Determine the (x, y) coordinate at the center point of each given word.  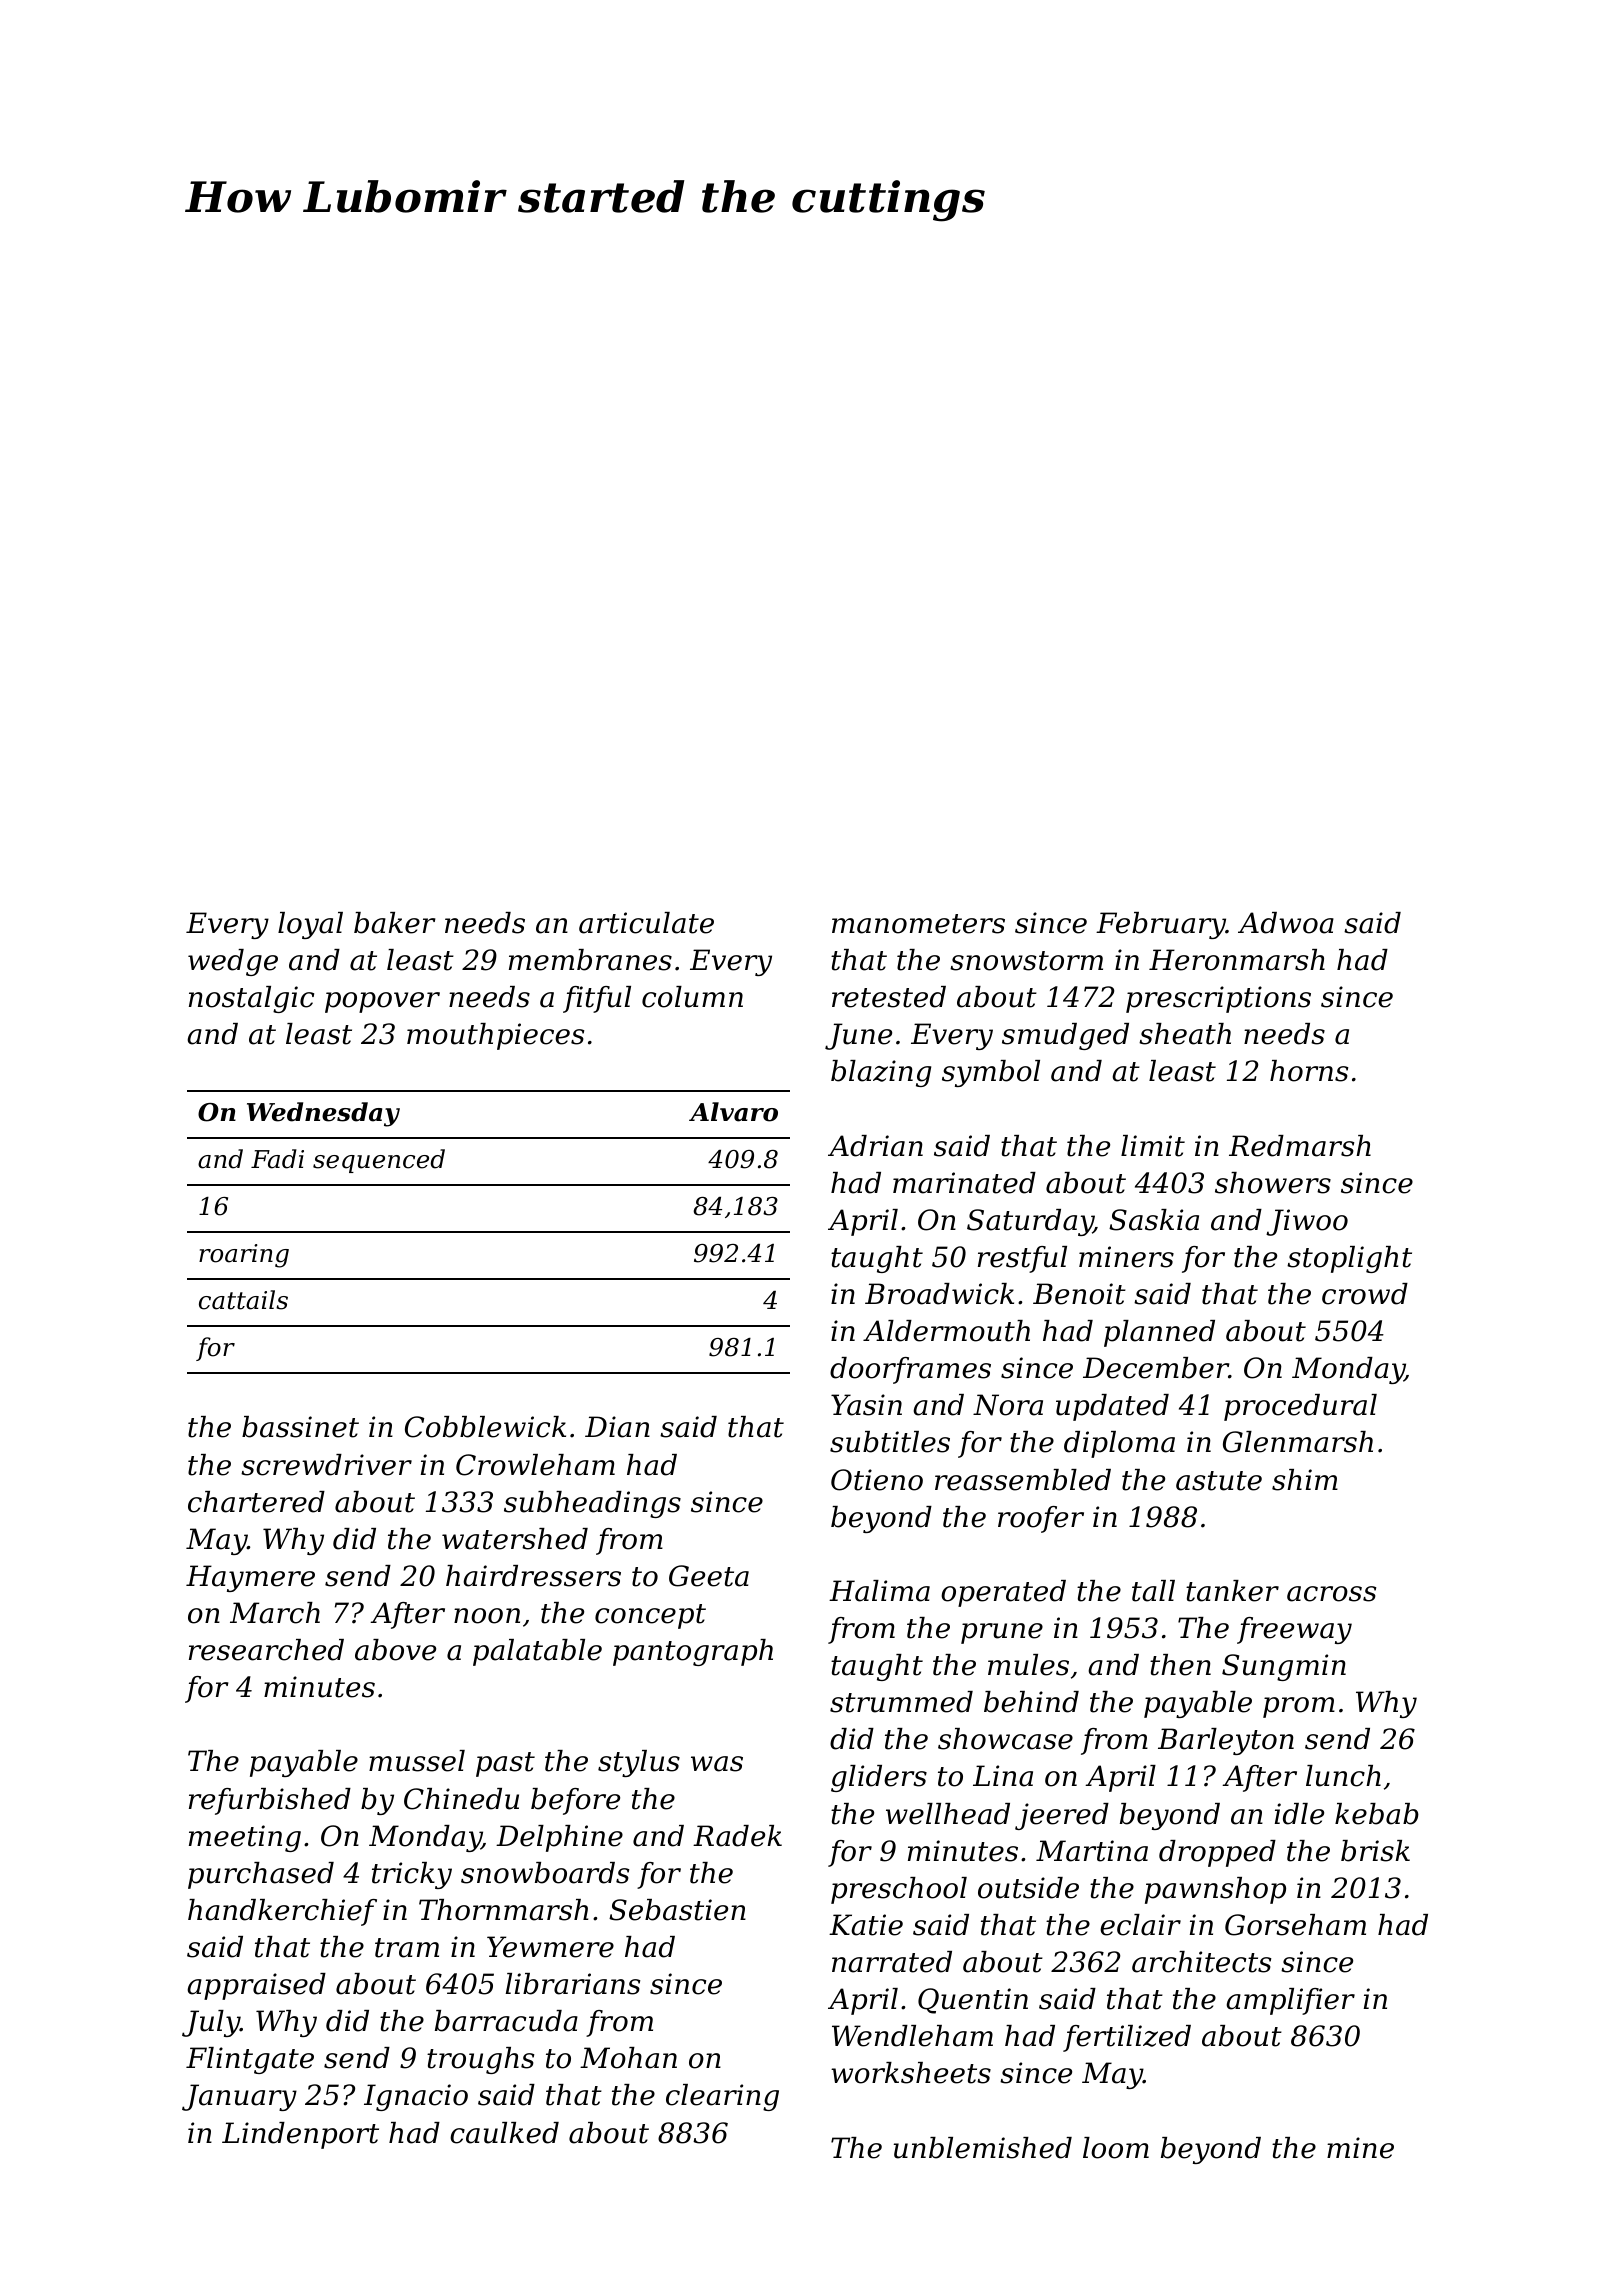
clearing (722, 2097)
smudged (1065, 1036)
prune (1002, 1633)
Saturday (1030, 1222)
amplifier (1290, 2001)
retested (889, 997)
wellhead (948, 1814)
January (239, 2097)
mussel (417, 1761)
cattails (243, 1300)
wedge (233, 962)
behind (1031, 1702)
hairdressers (533, 1576)
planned (1159, 1333)
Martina (1092, 1851)
